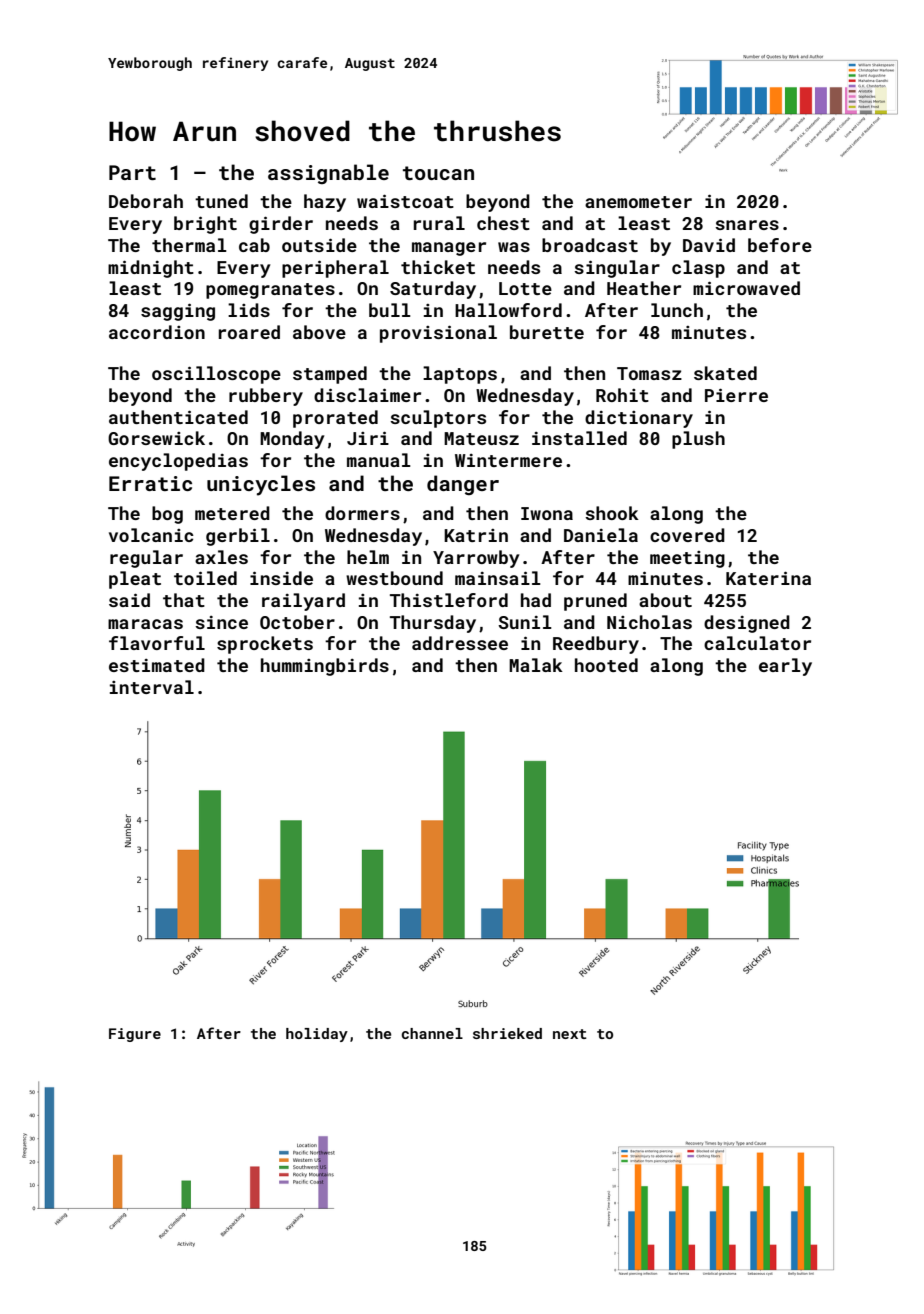 Image resolution: width=924 pixels, height=1314 pixels. Describe the element at coordinates (135, 1035) in the document. I see `Figure` at that location.
